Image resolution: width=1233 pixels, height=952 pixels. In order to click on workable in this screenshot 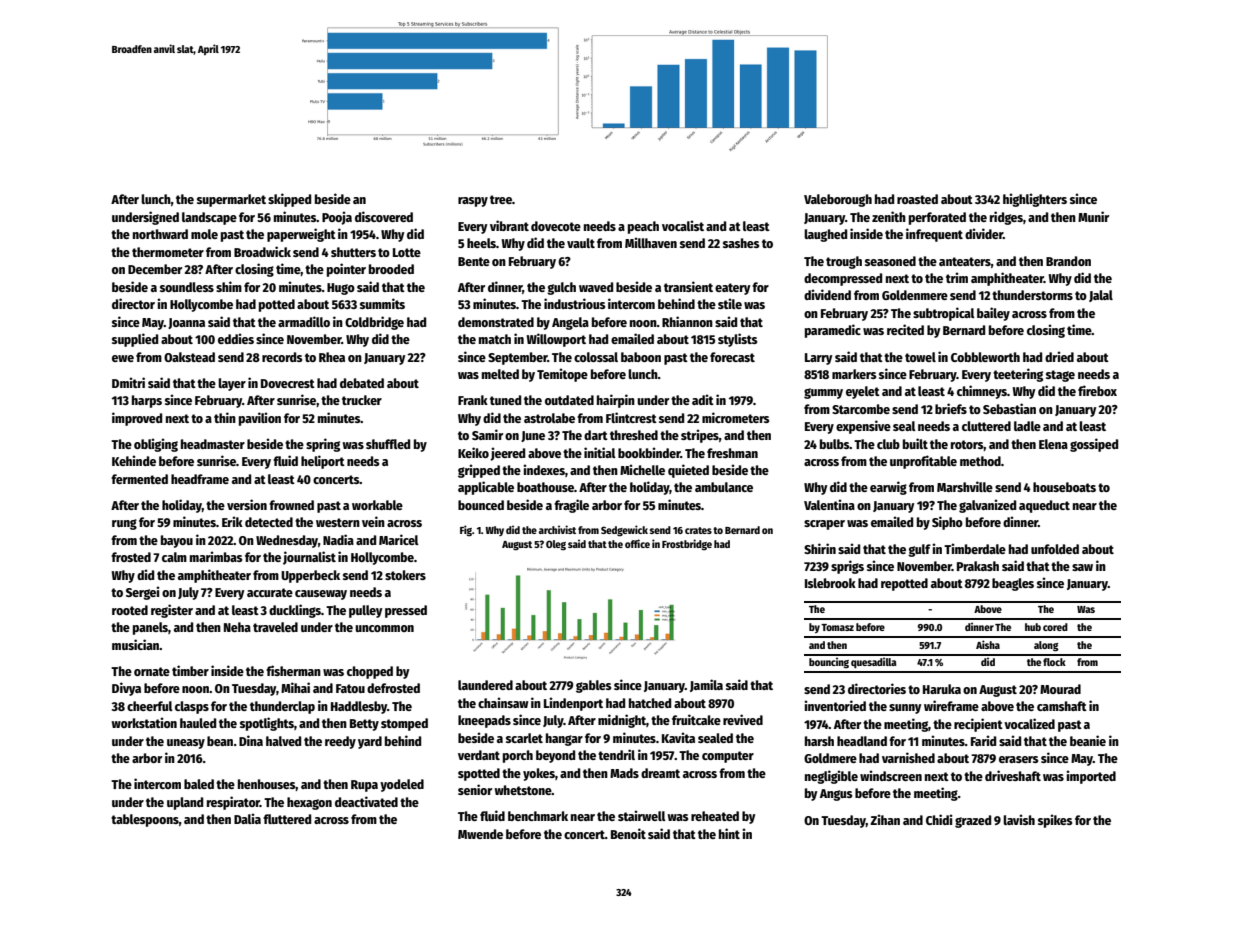, I will do `click(377, 505)`.
